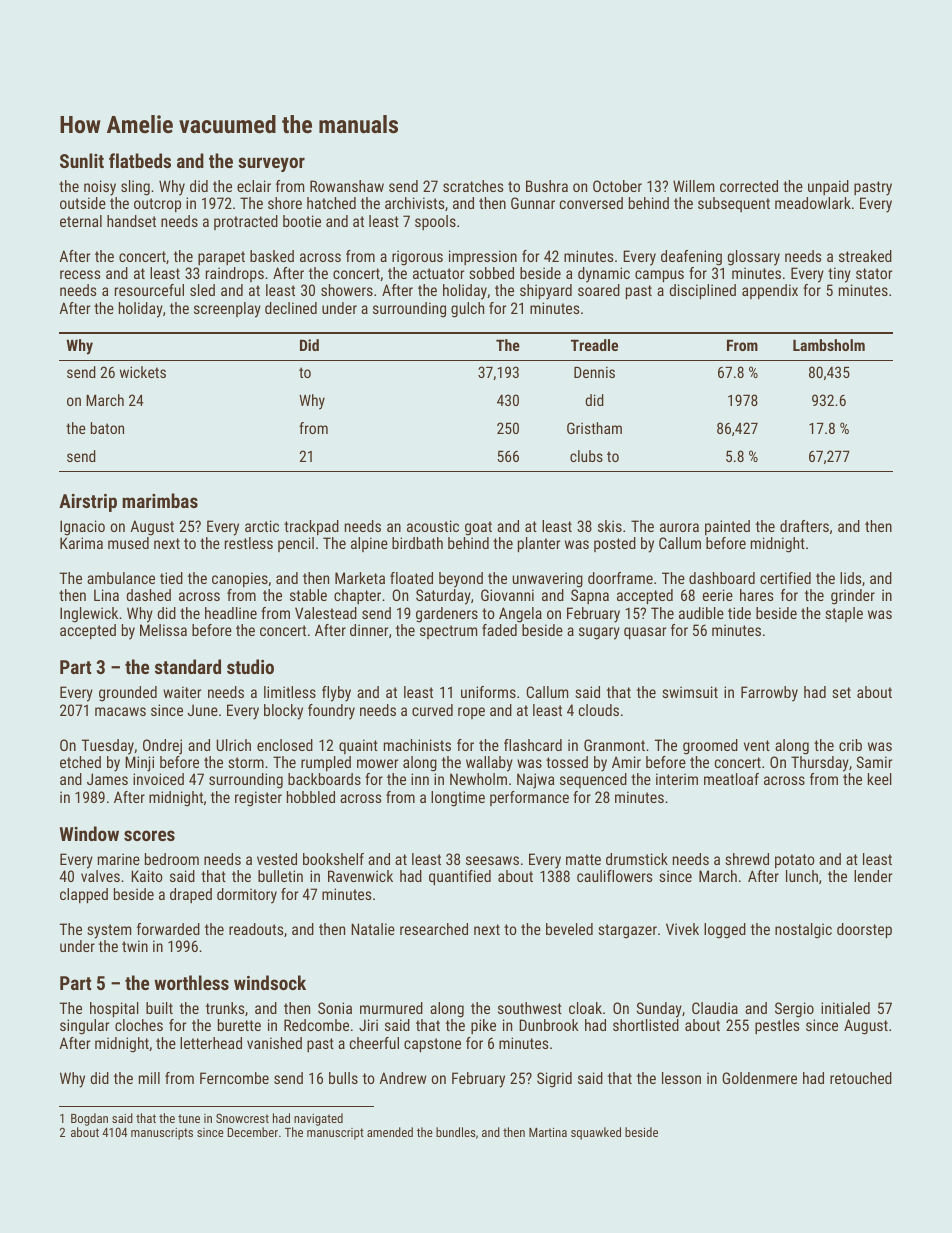  Describe the element at coordinates (89, 1119) in the screenshot. I see `Bogdan` at that location.
